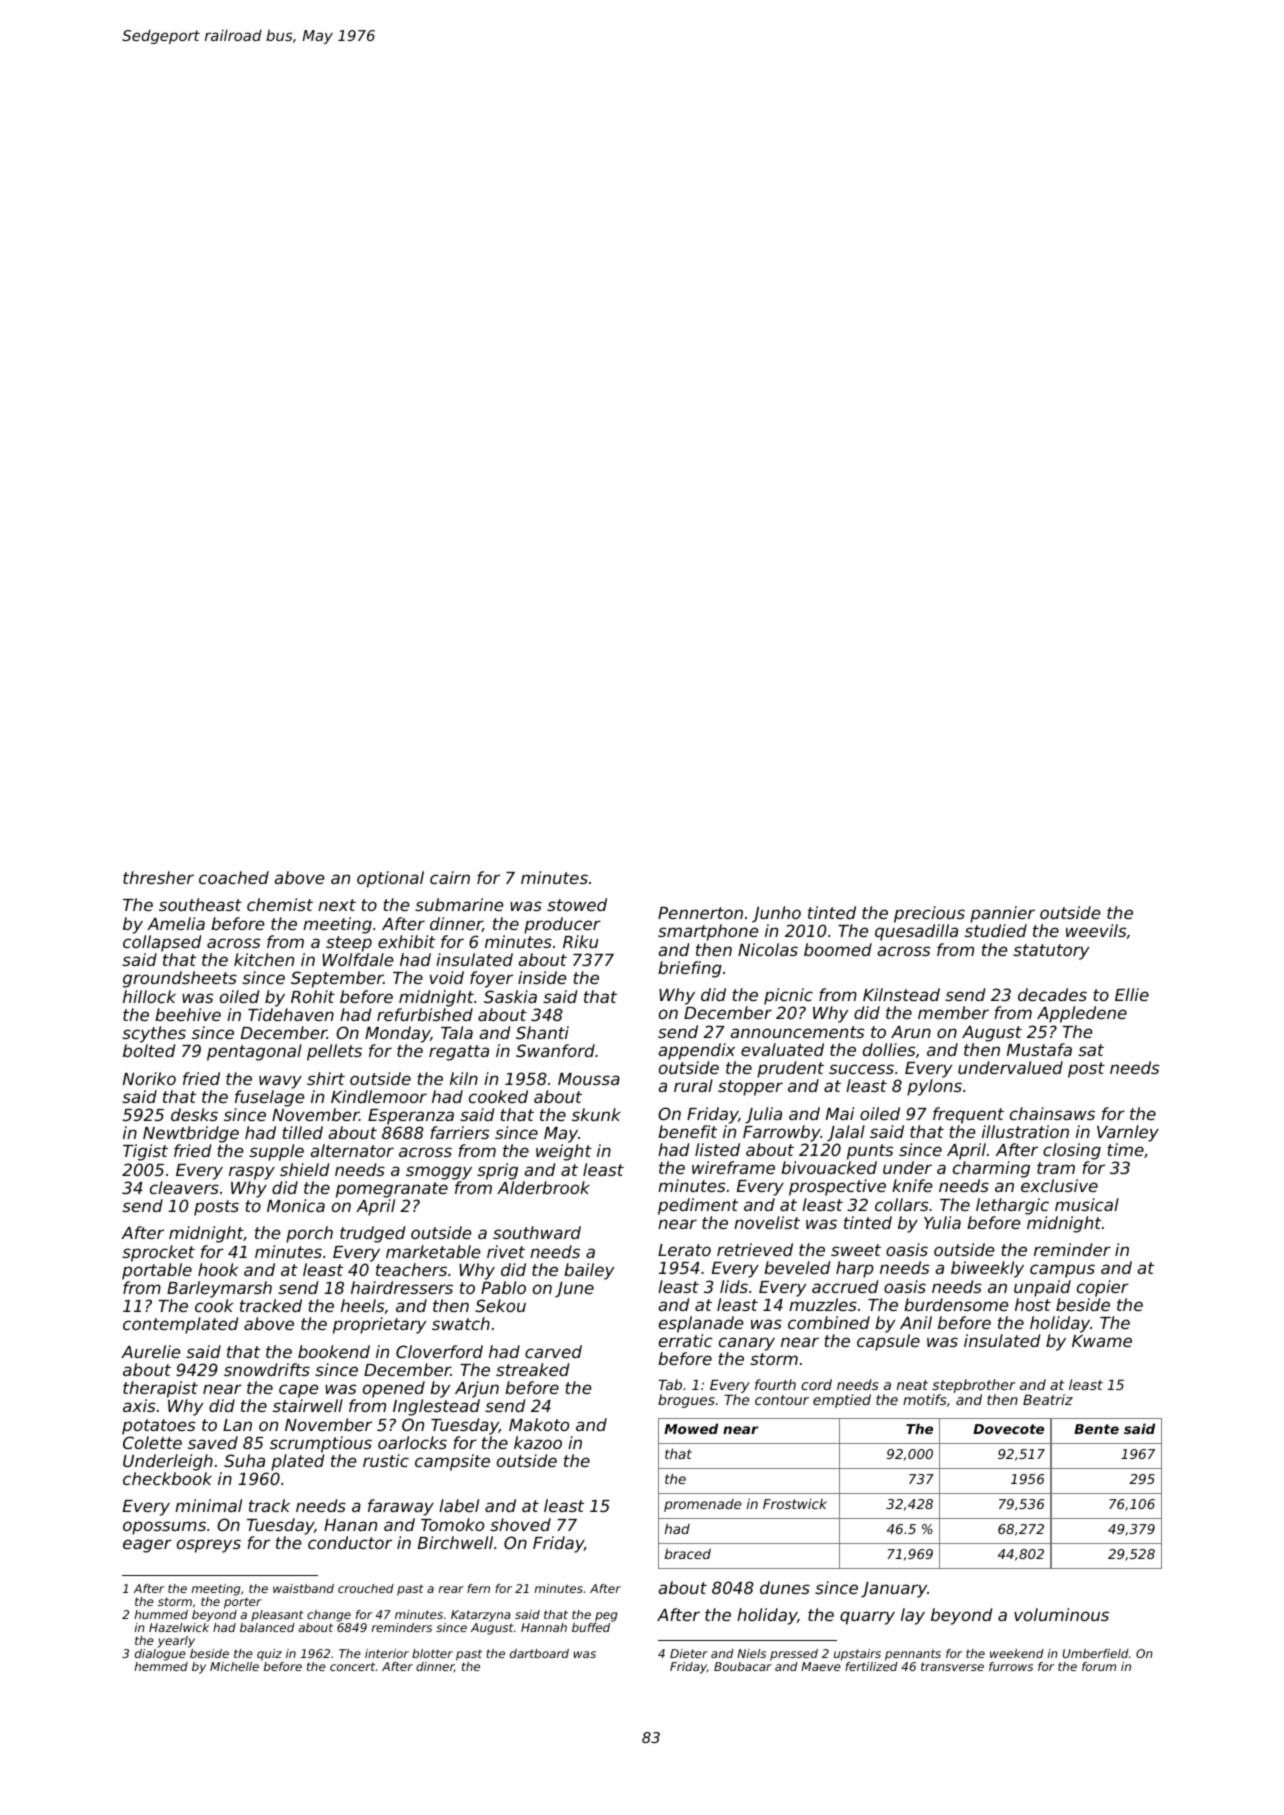 This screenshot has height=1815, width=1284. What do you see at coordinates (439, 1173) in the screenshot?
I see `smoggy` at bounding box center [439, 1173].
